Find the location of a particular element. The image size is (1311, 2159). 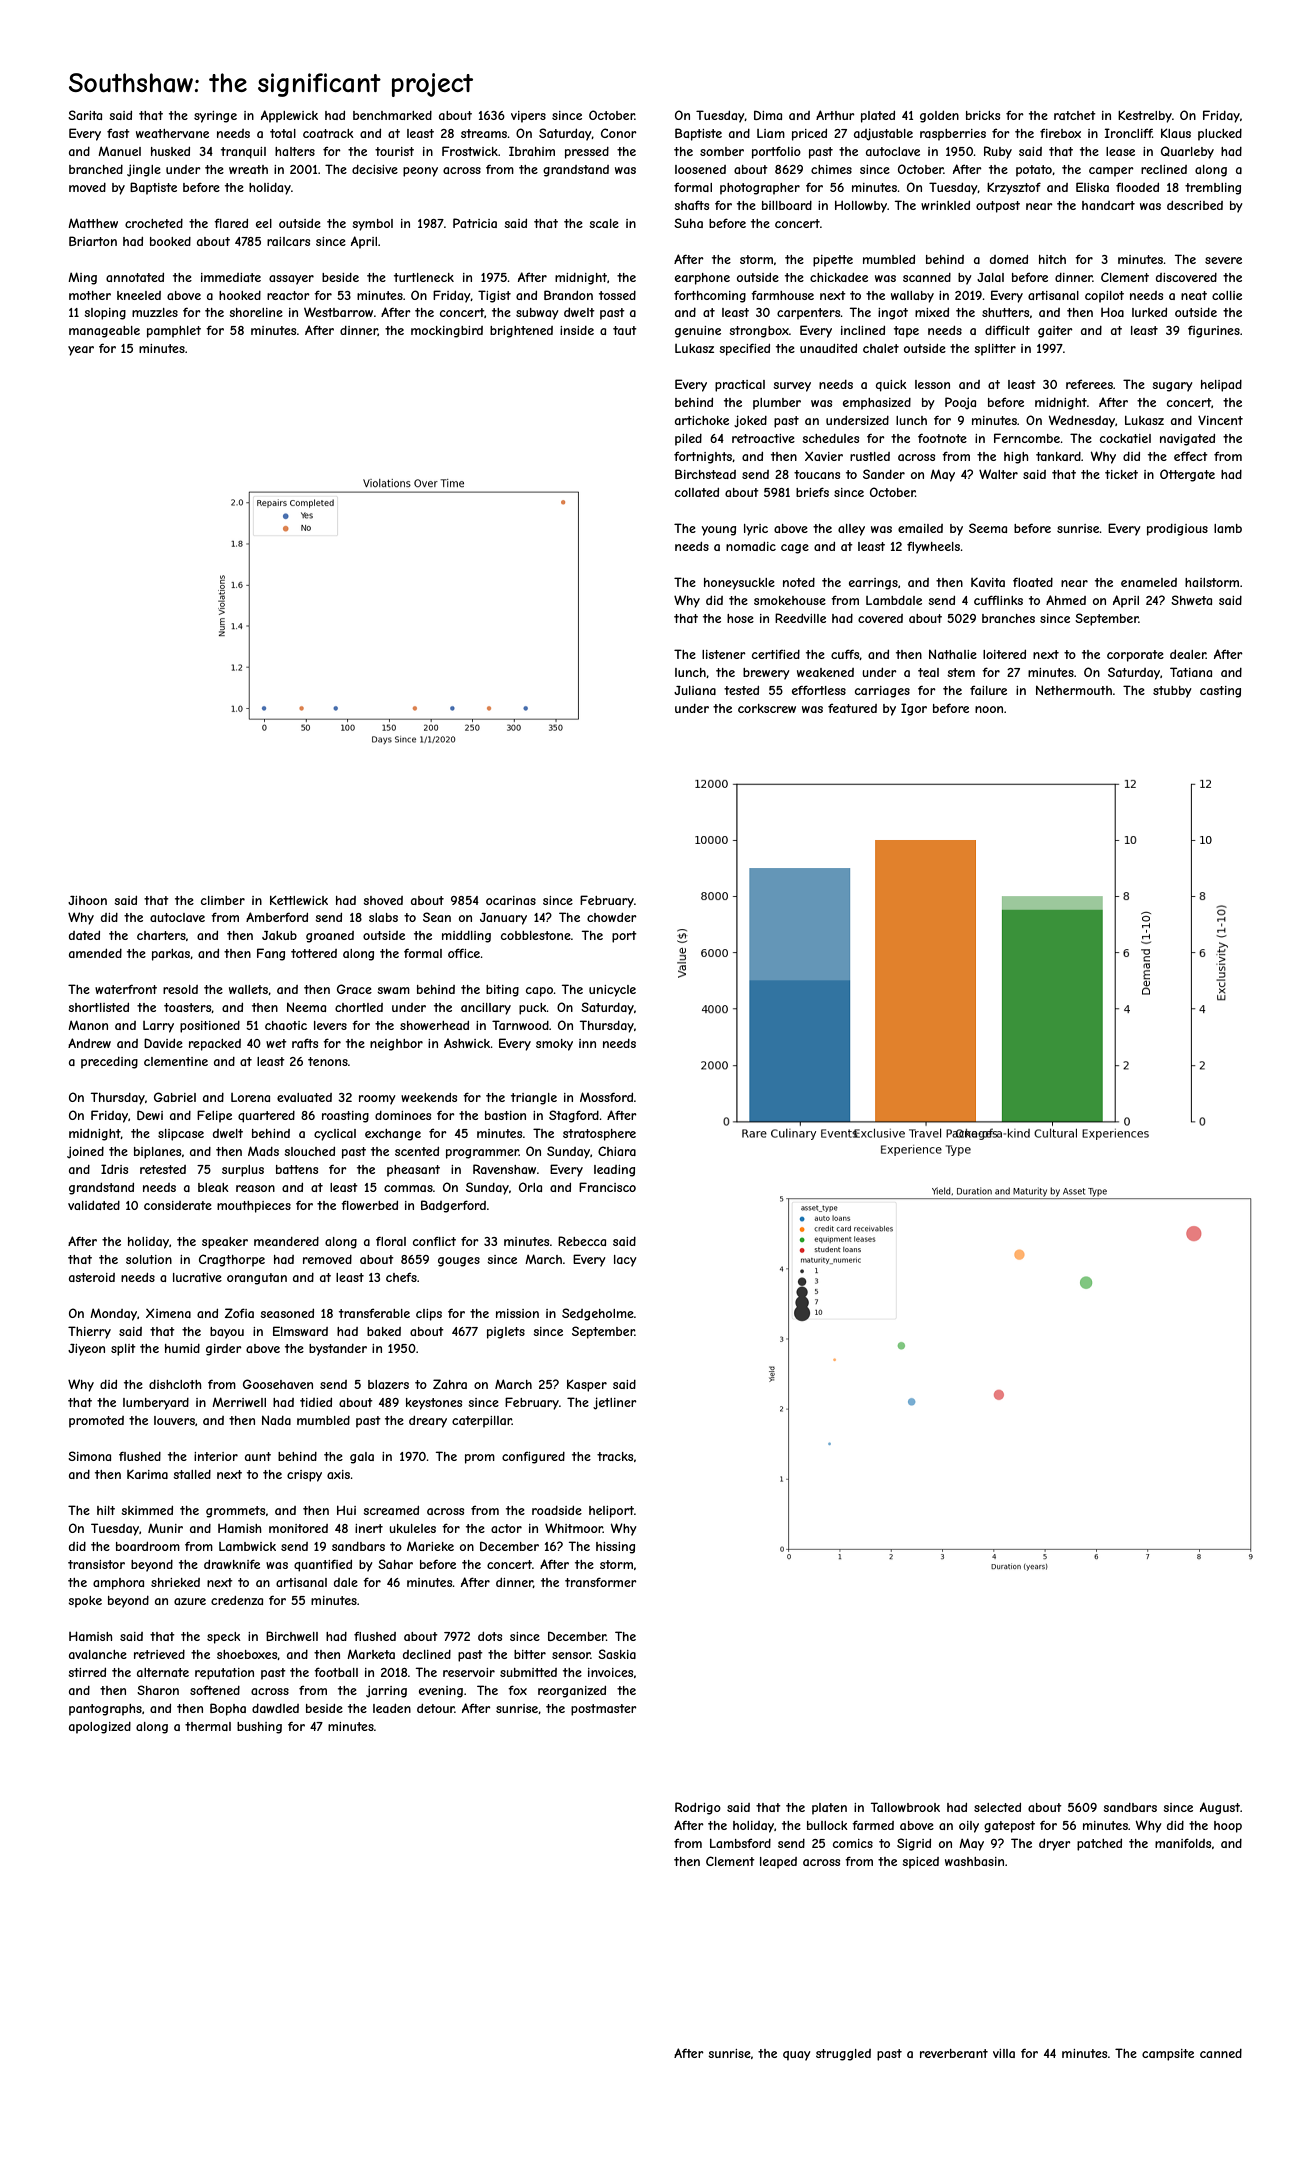

tourist is located at coordinates (394, 151).
